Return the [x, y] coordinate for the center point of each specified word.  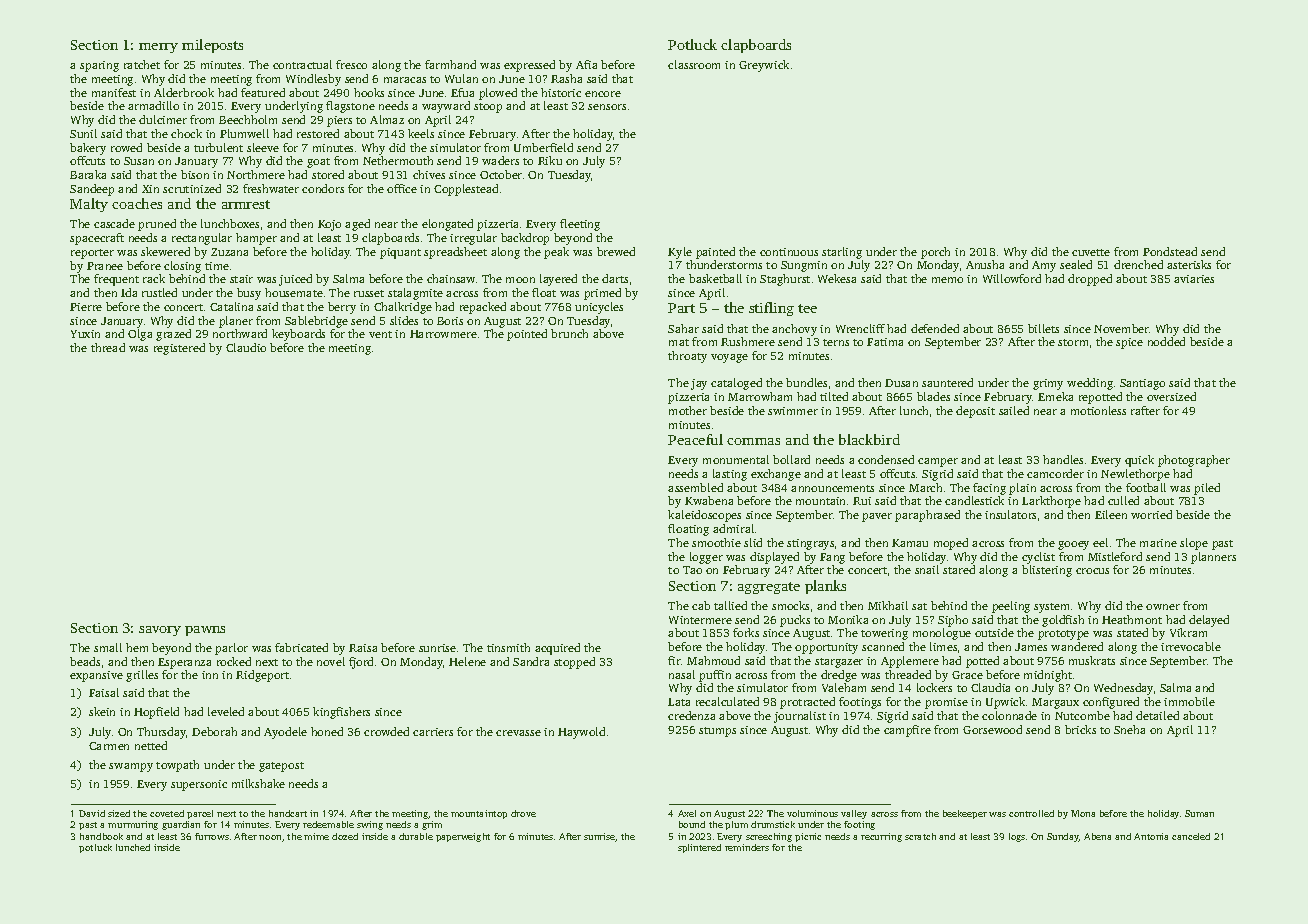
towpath [177, 766]
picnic [808, 837]
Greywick [764, 66]
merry [158, 48]
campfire [907, 731]
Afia [586, 64]
